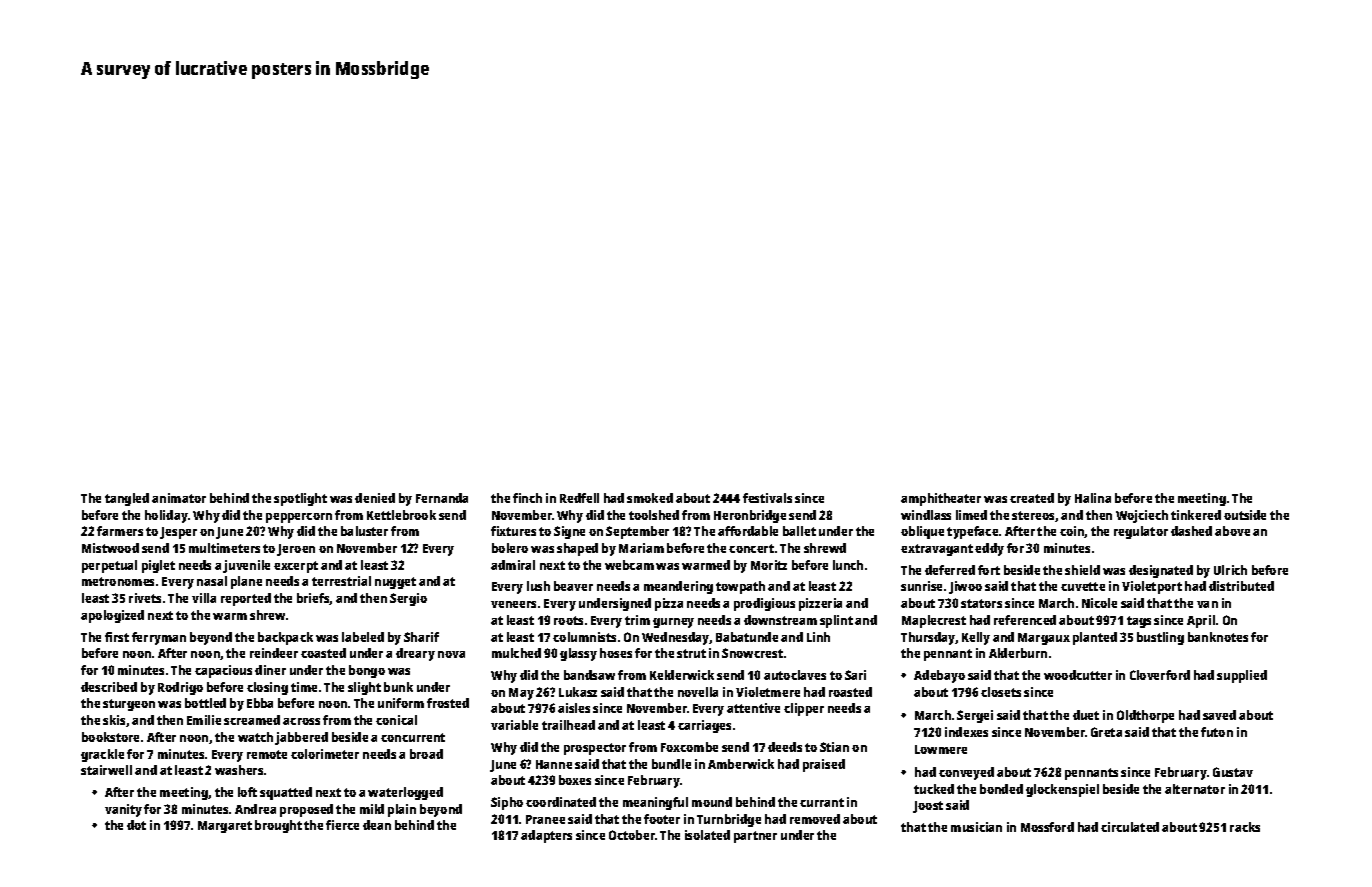  Describe the element at coordinates (179, 498) in the page. I see `animator` at that location.
